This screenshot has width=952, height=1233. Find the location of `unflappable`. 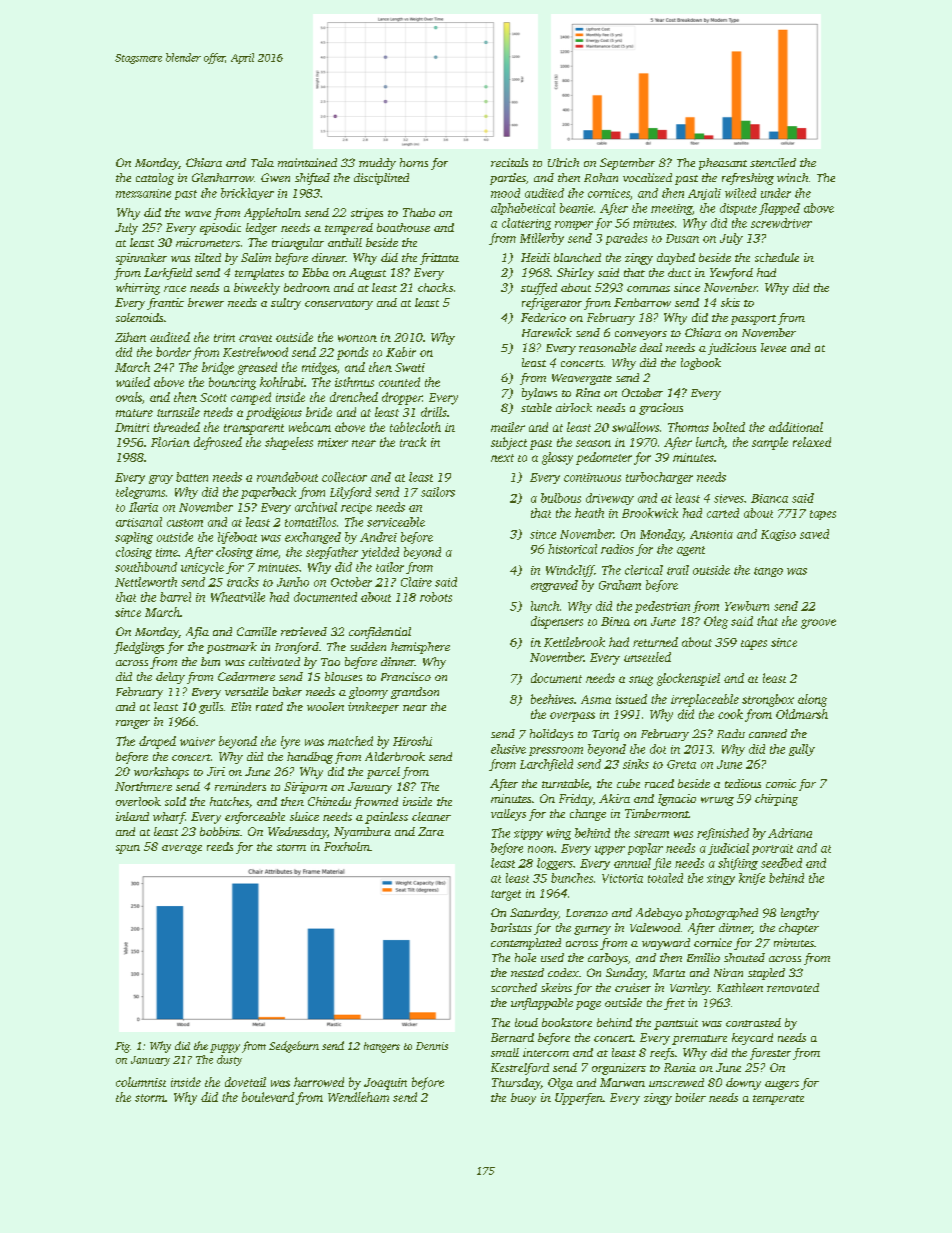

unflappable is located at coordinates (542, 1004).
